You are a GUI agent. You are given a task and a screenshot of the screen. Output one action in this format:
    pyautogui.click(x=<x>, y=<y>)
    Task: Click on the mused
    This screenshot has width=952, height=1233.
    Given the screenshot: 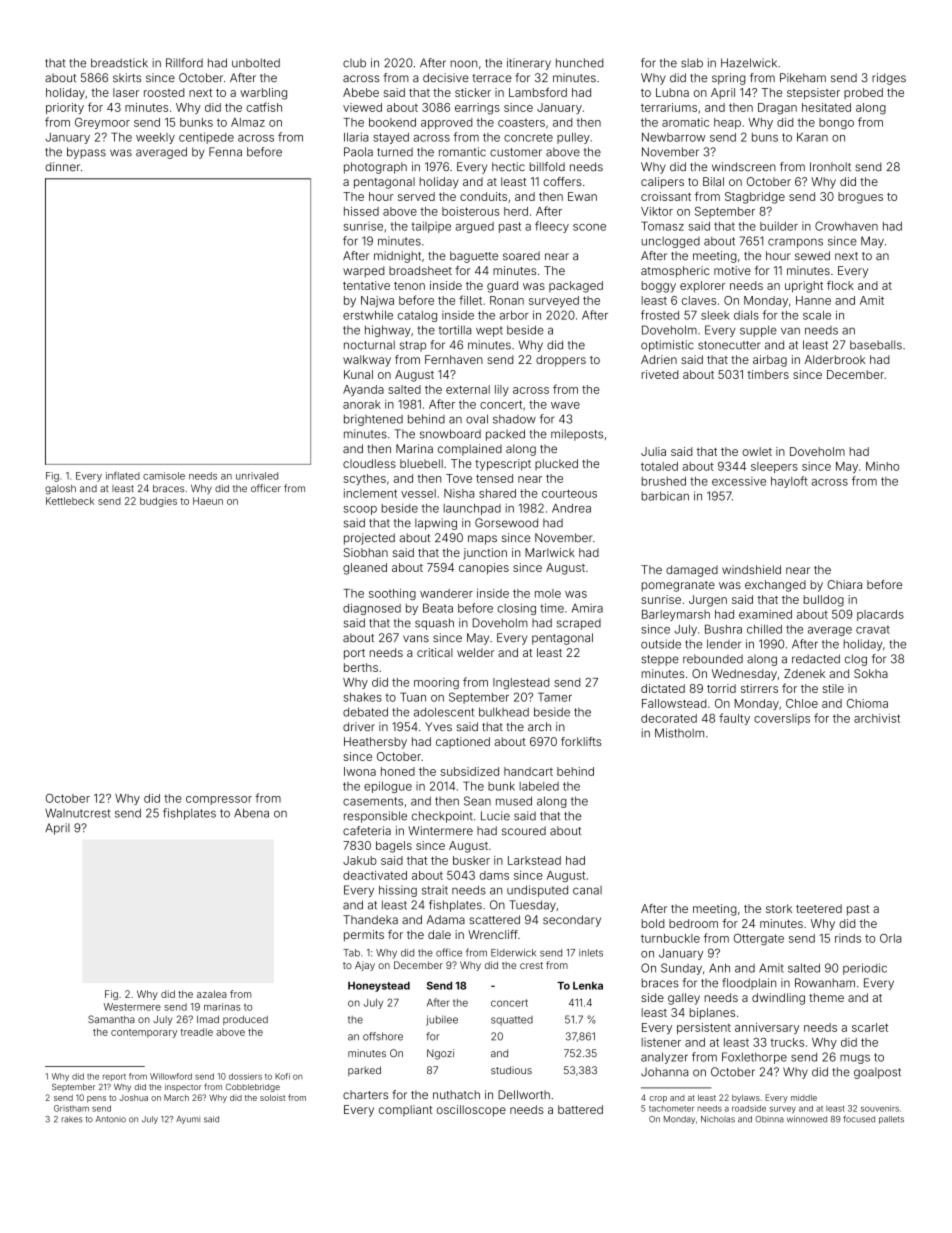 What is the action you would take?
    pyautogui.click(x=514, y=801)
